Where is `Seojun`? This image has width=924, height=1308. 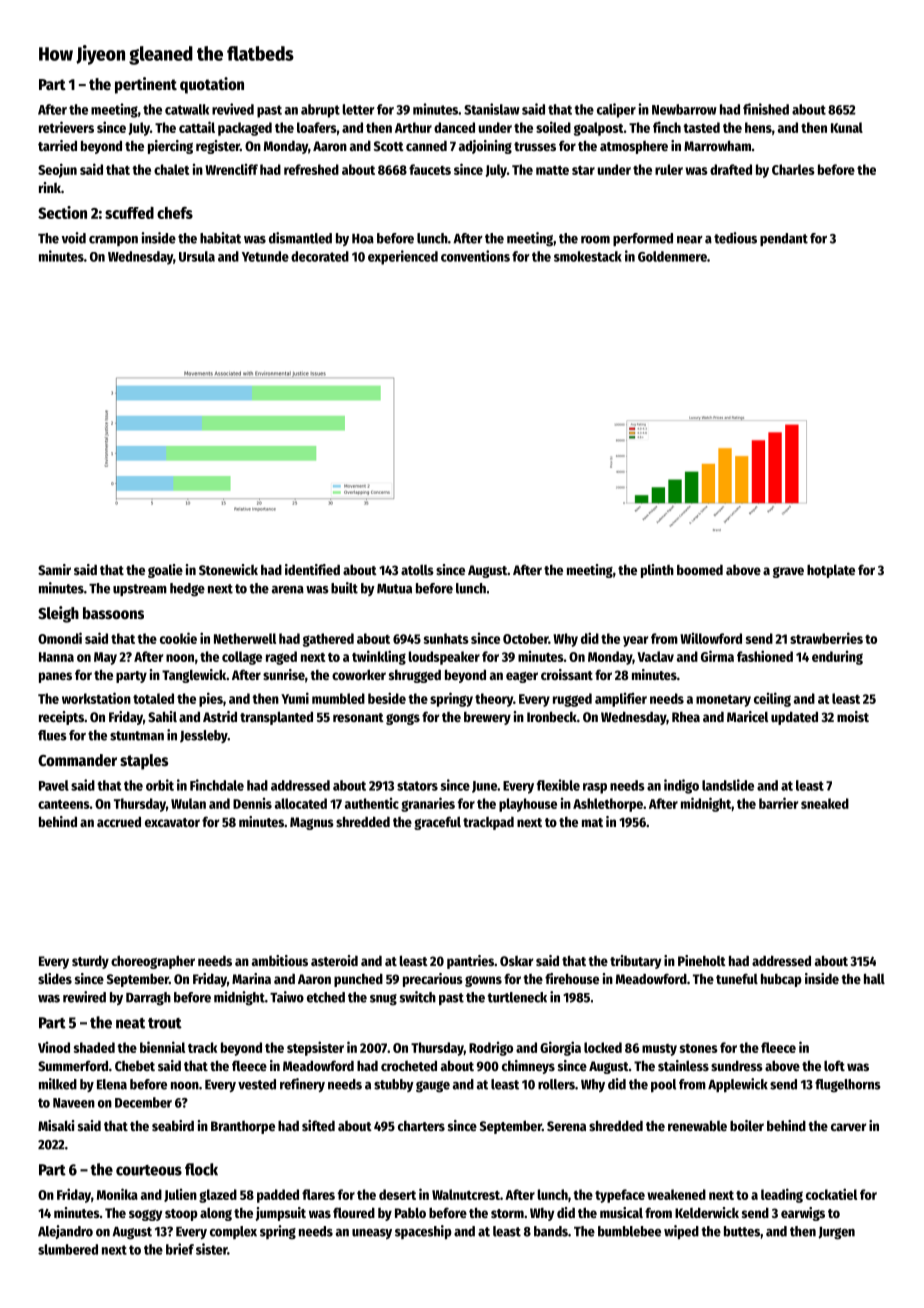 Seojun is located at coordinates (57, 170).
